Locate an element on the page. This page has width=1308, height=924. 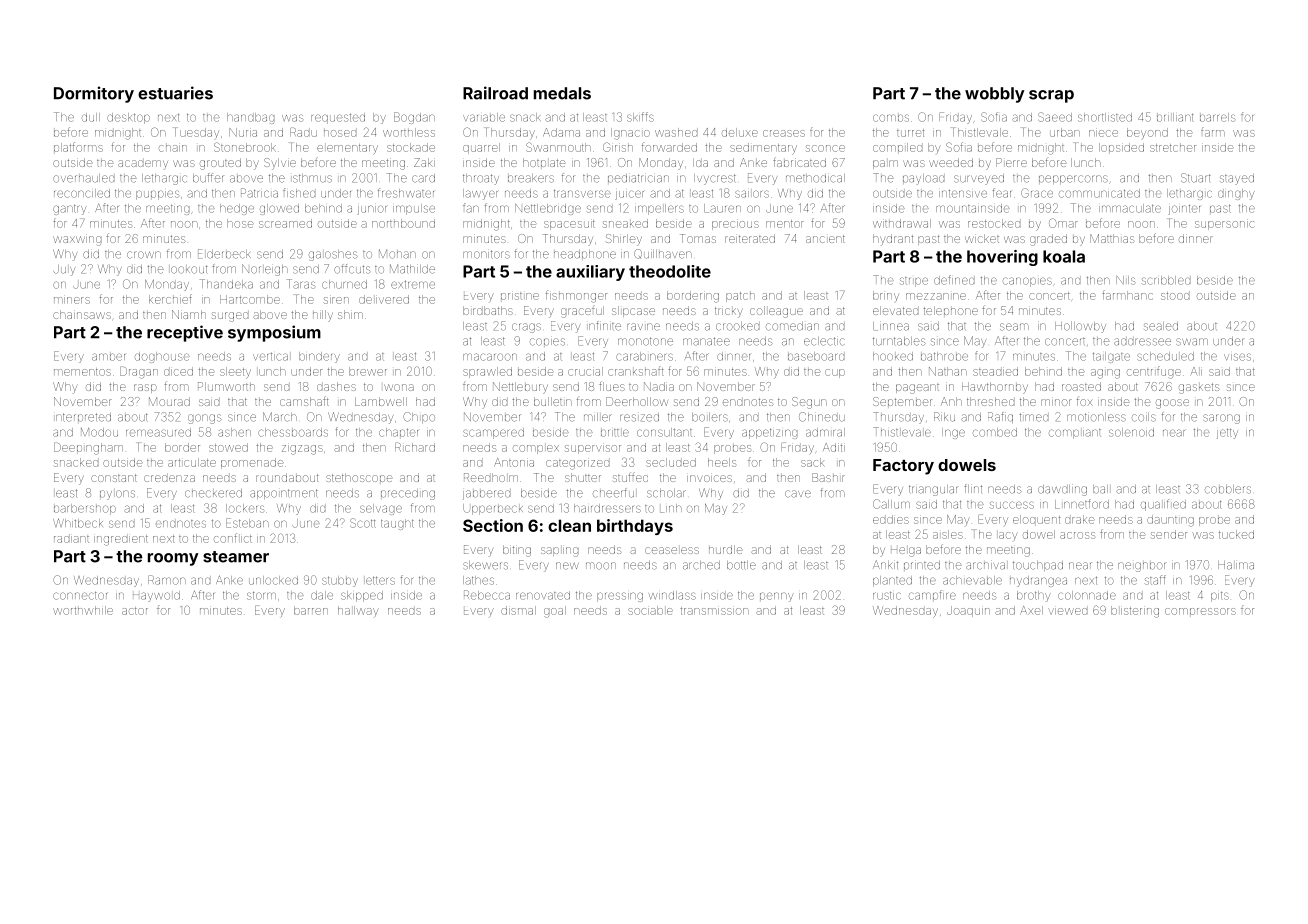
medals is located at coordinates (562, 93).
